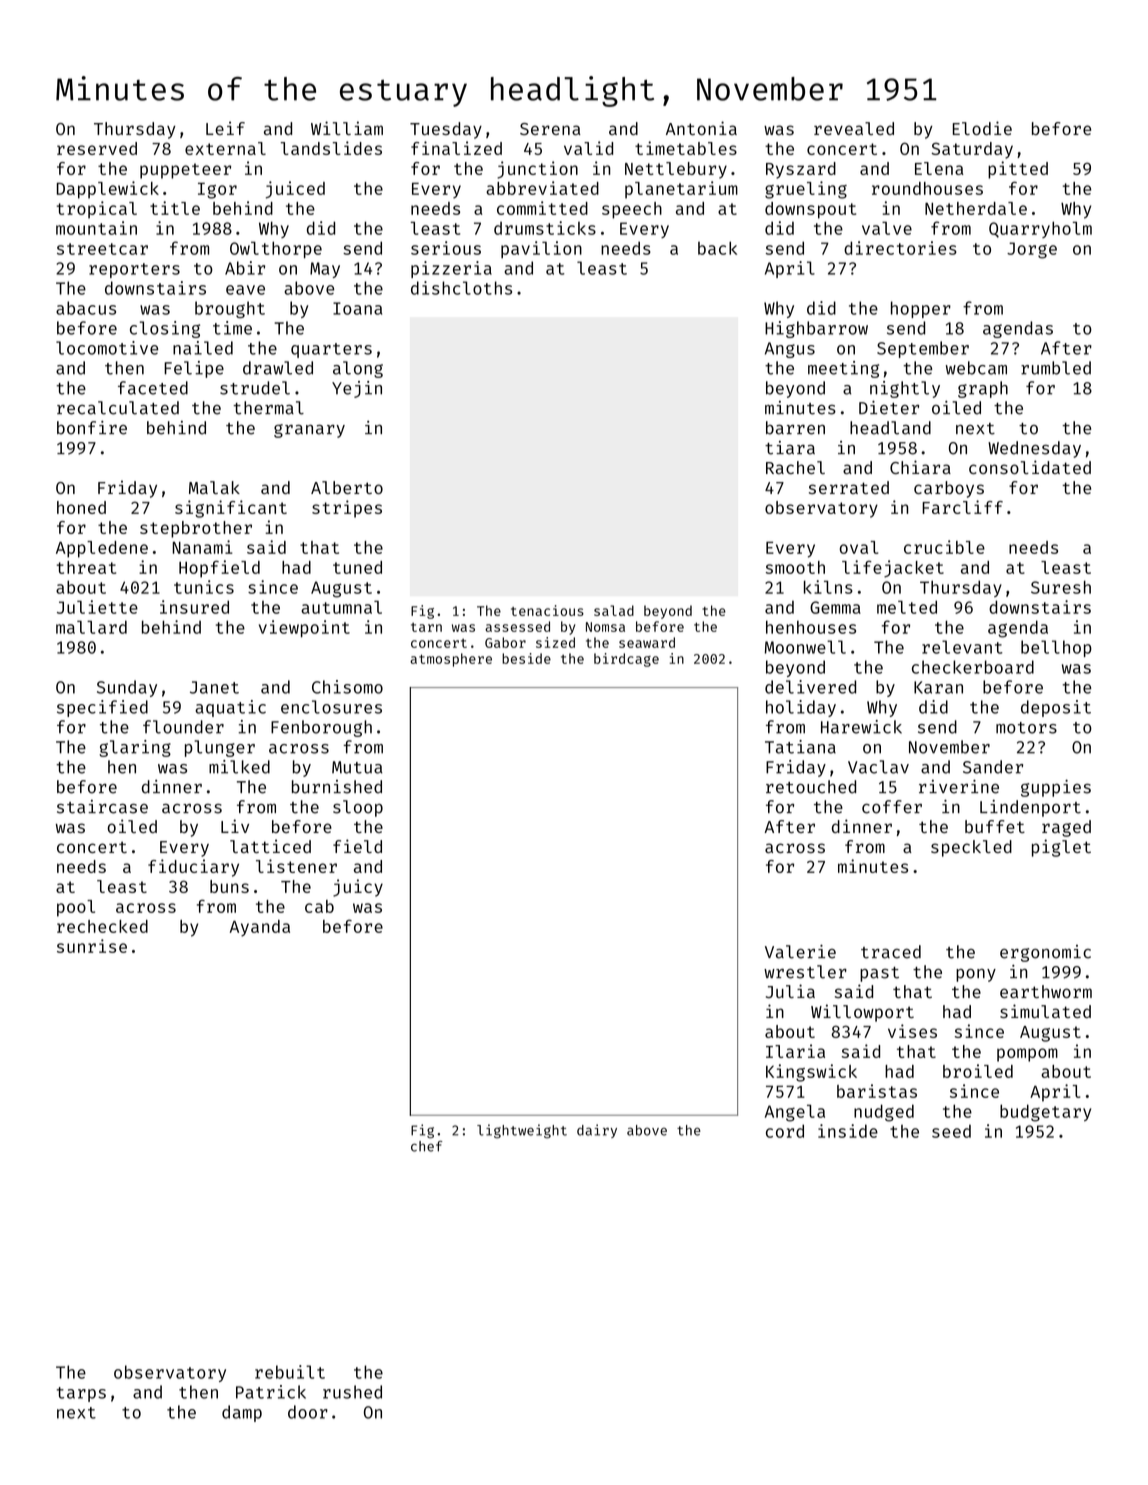  Describe the element at coordinates (446, 130) in the screenshot. I see `Tuesday` at that location.
